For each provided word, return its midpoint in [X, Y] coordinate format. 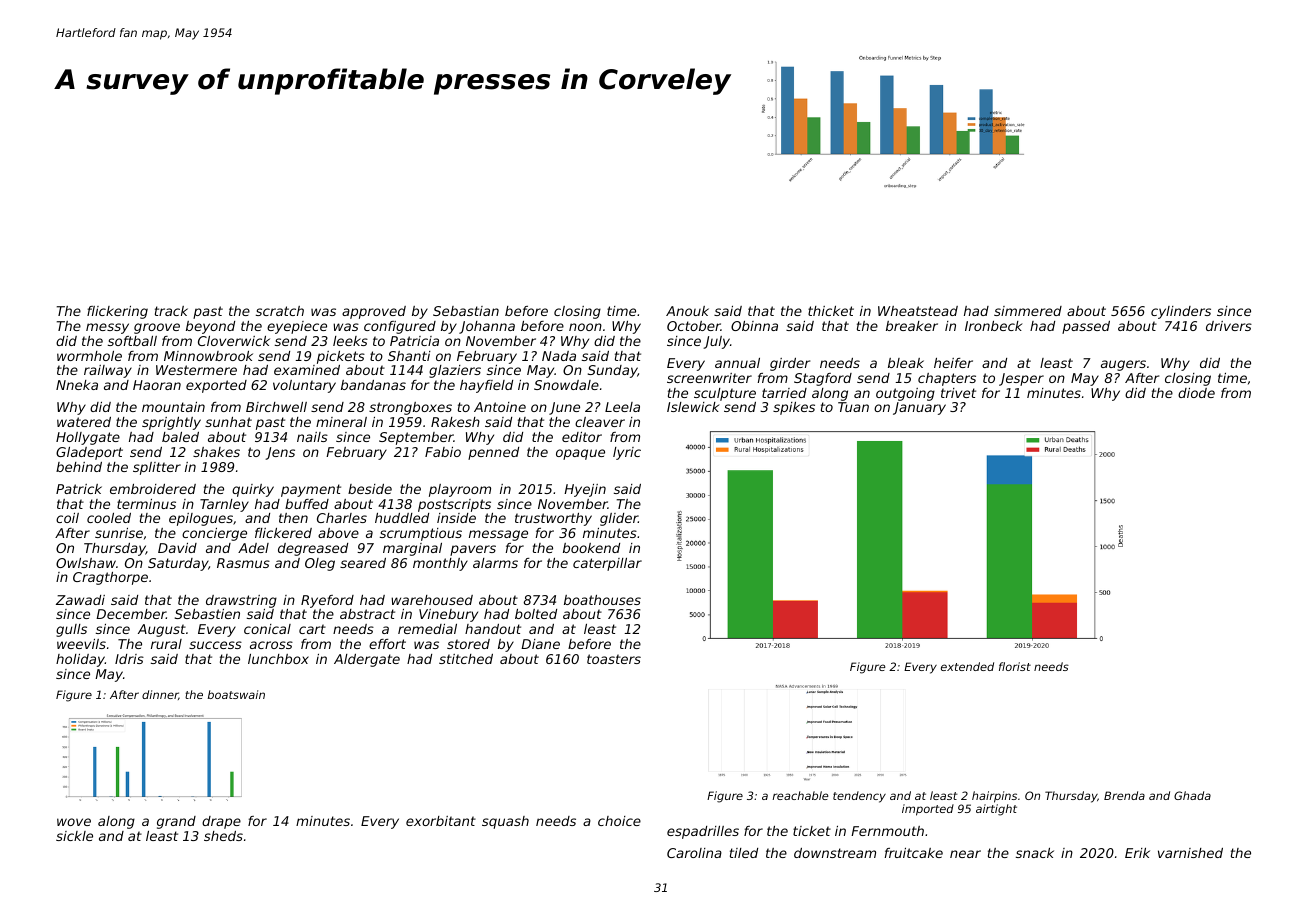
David [177, 548]
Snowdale [566, 385]
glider [619, 519]
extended [967, 666]
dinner [160, 695]
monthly [440, 564]
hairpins [994, 797]
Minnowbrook [208, 356]
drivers [1229, 326]
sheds [223, 836]
